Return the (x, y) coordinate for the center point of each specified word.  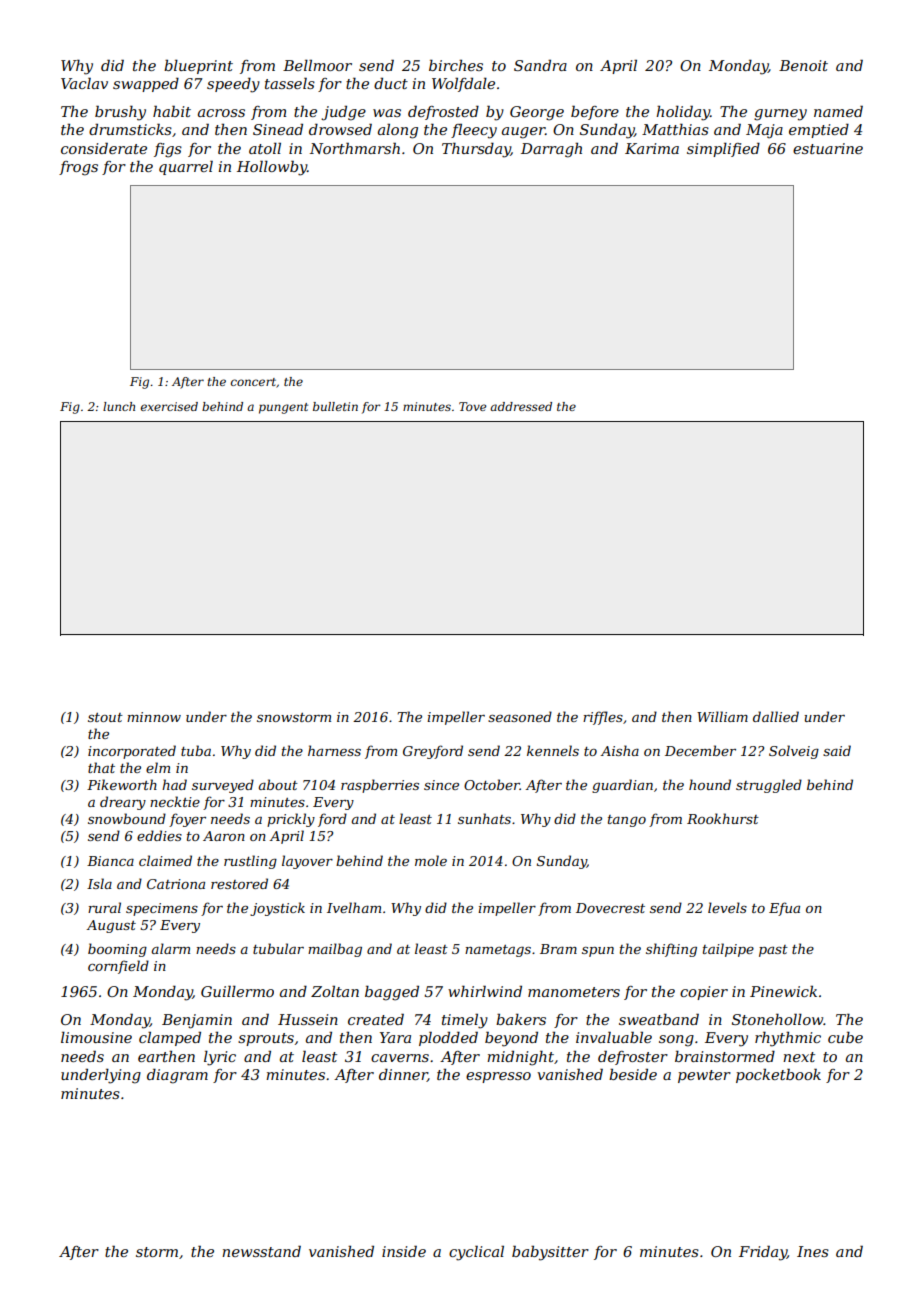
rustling (250, 862)
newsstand (261, 1251)
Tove (472, 406)
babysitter (550, 1253)
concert (253, 382)
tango (627, 821)
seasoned (520, 716)
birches (456, 65)
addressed (521, 406)
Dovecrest (610, 908)
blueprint (198, 66)
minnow (154, 717)
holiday (683, 113)
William (722, 716)
